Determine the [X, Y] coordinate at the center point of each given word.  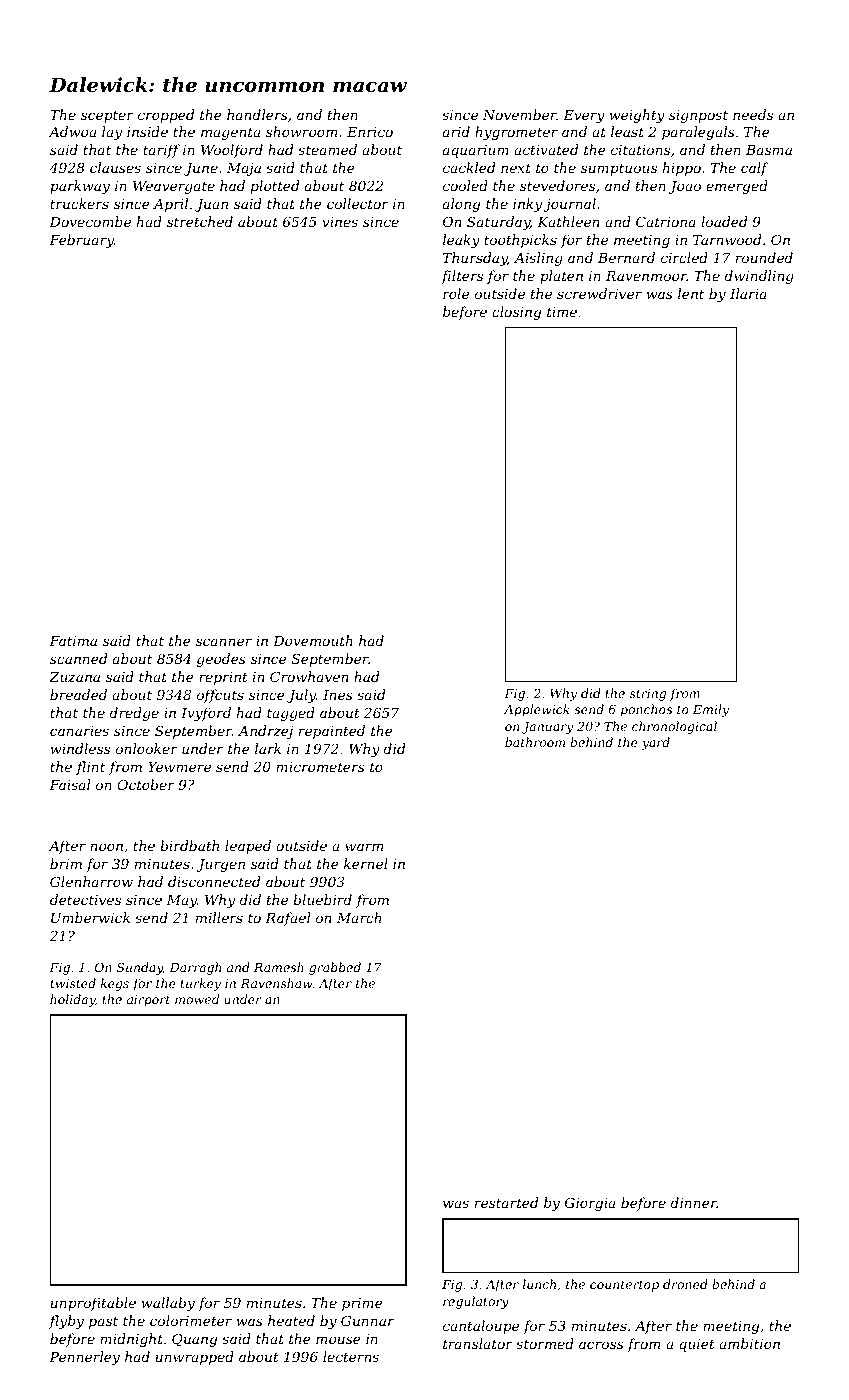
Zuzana [74, 677]
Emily [711, 710]
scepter [107, 116]
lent [691, 293]
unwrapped [195, 1358]
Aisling [538, 259]
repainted [332, 732]
